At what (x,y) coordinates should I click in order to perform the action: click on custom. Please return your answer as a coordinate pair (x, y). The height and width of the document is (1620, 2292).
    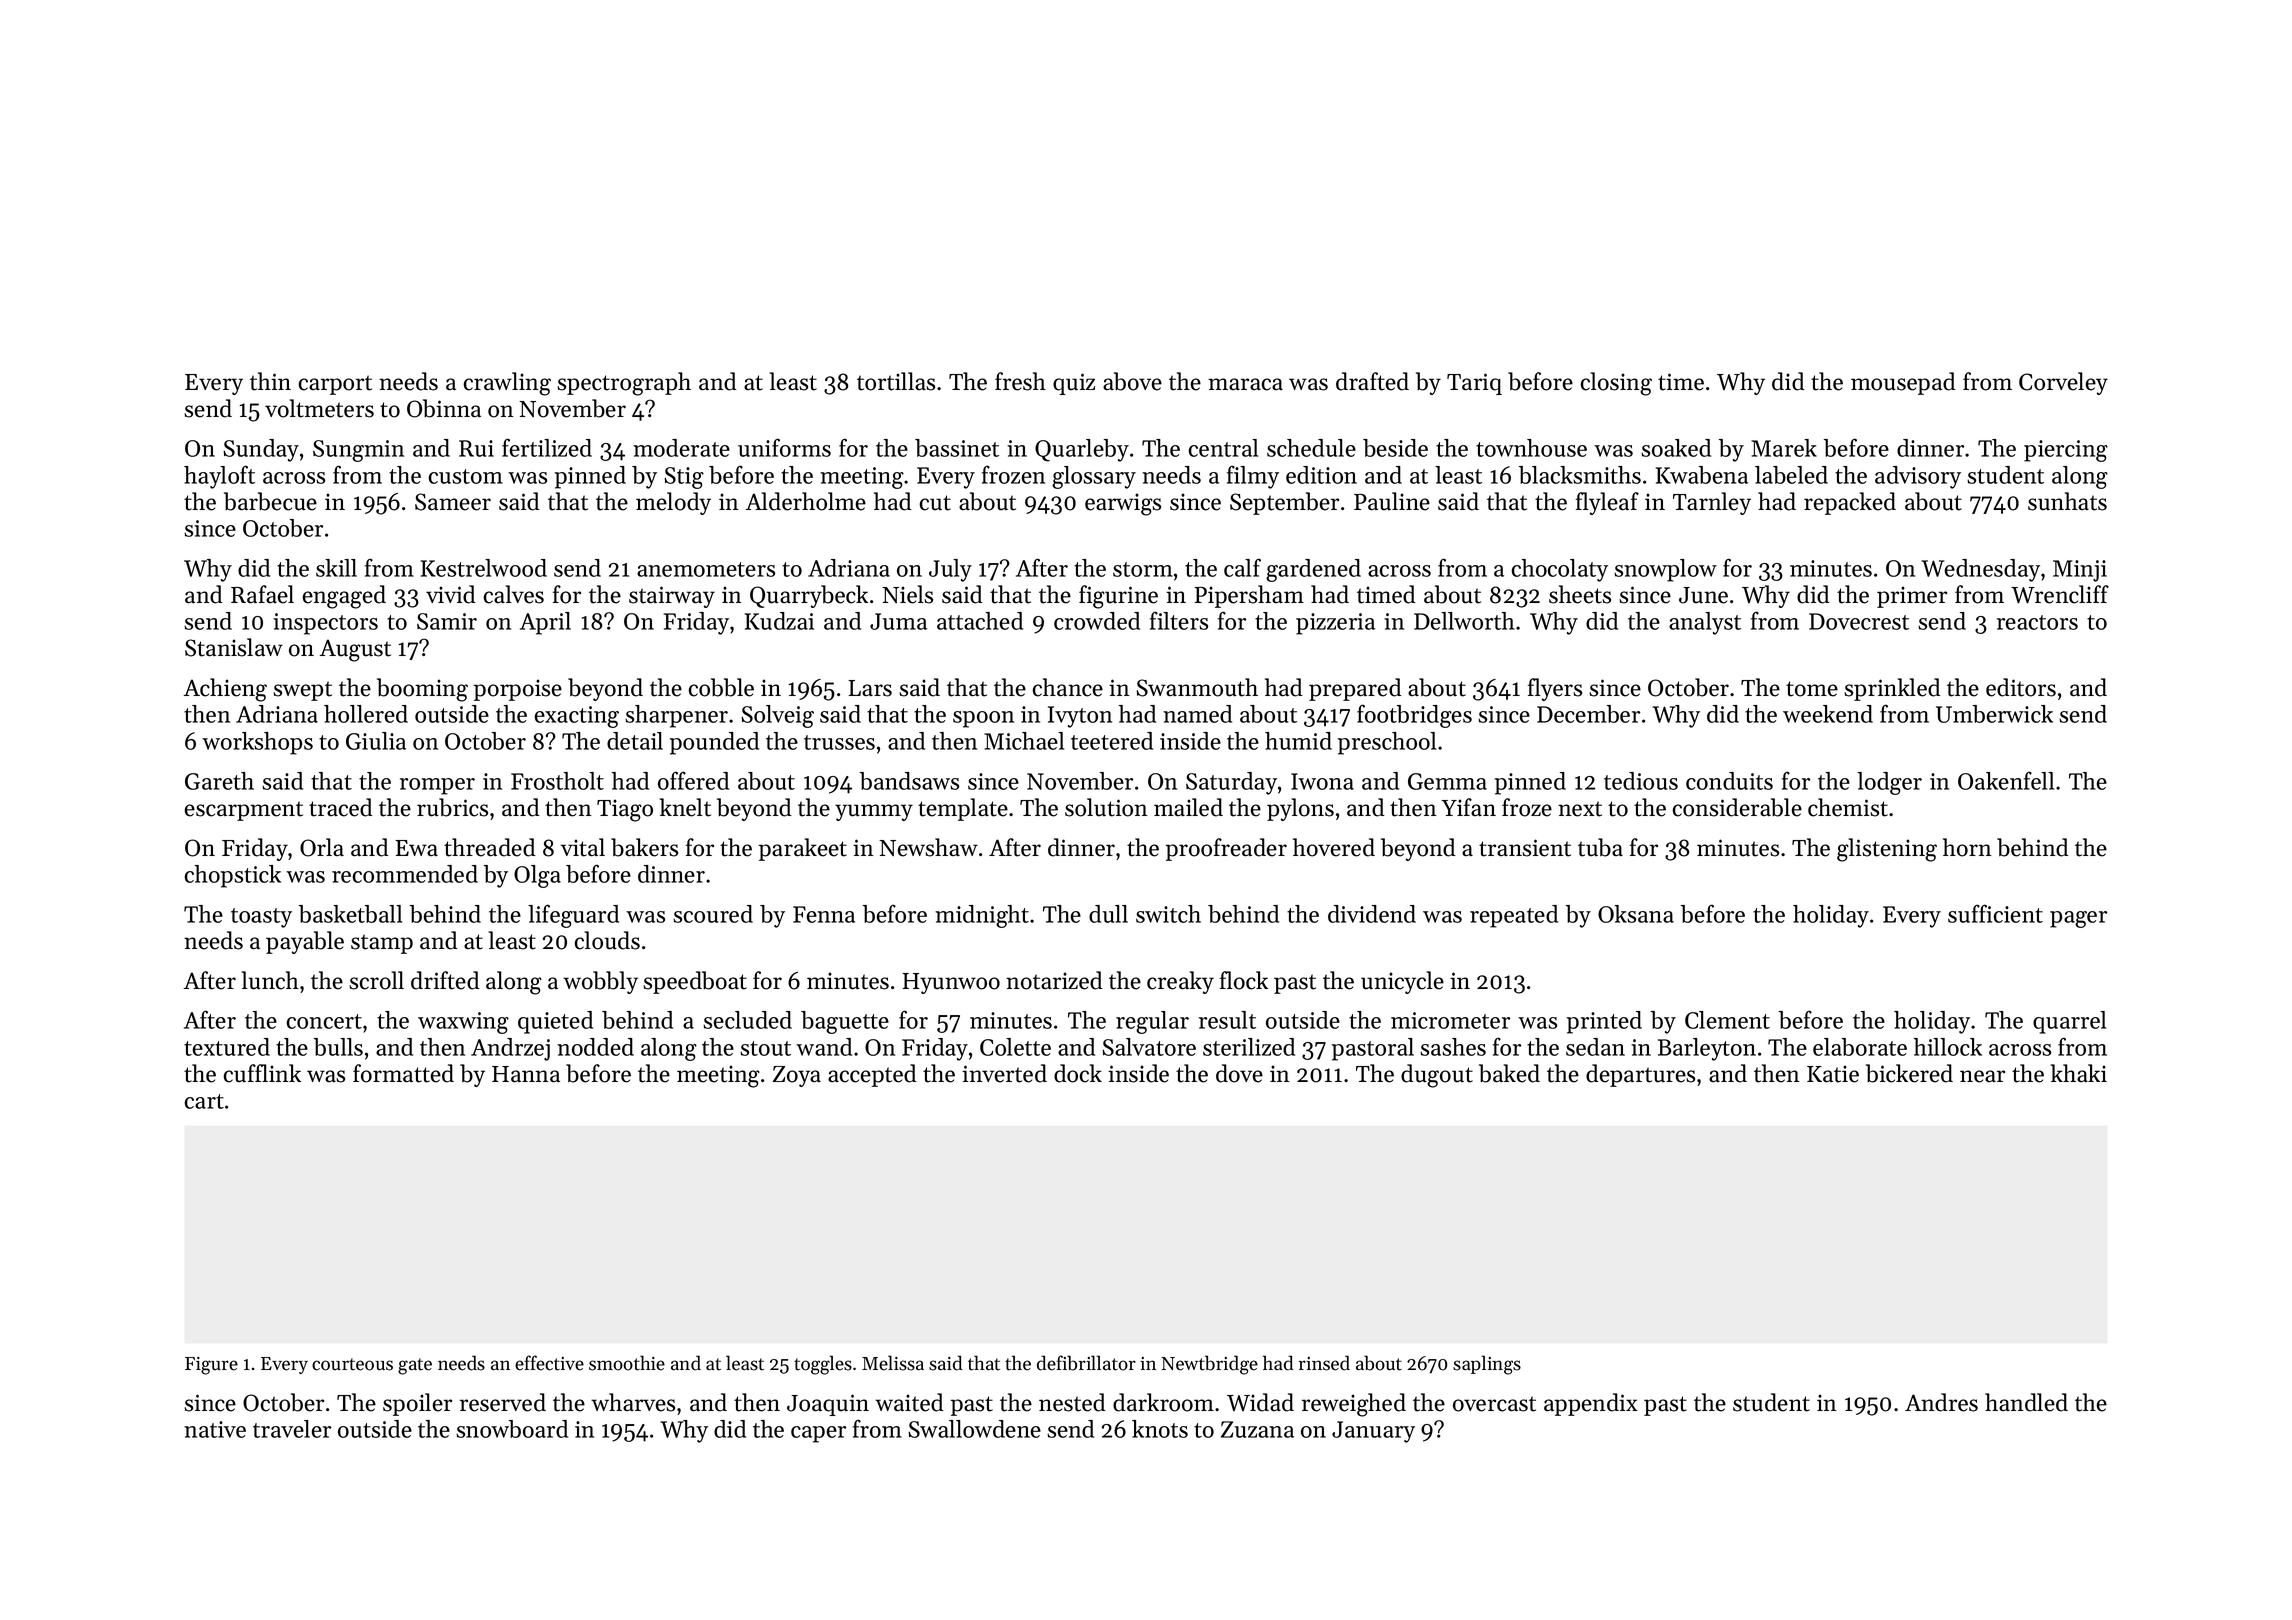
    Looking at the image, I should click on (466, 476).
